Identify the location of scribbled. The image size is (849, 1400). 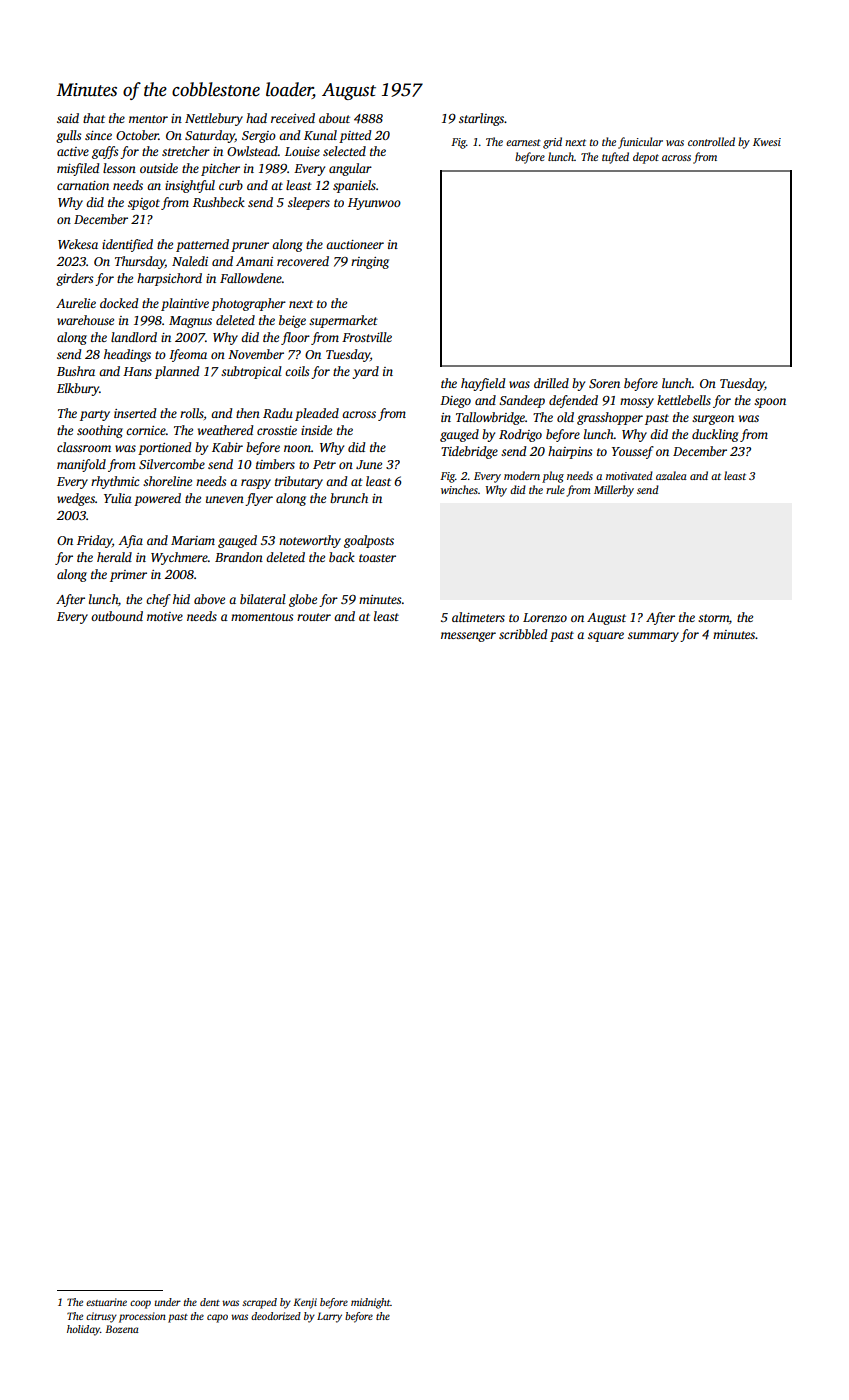
(523, 634).
